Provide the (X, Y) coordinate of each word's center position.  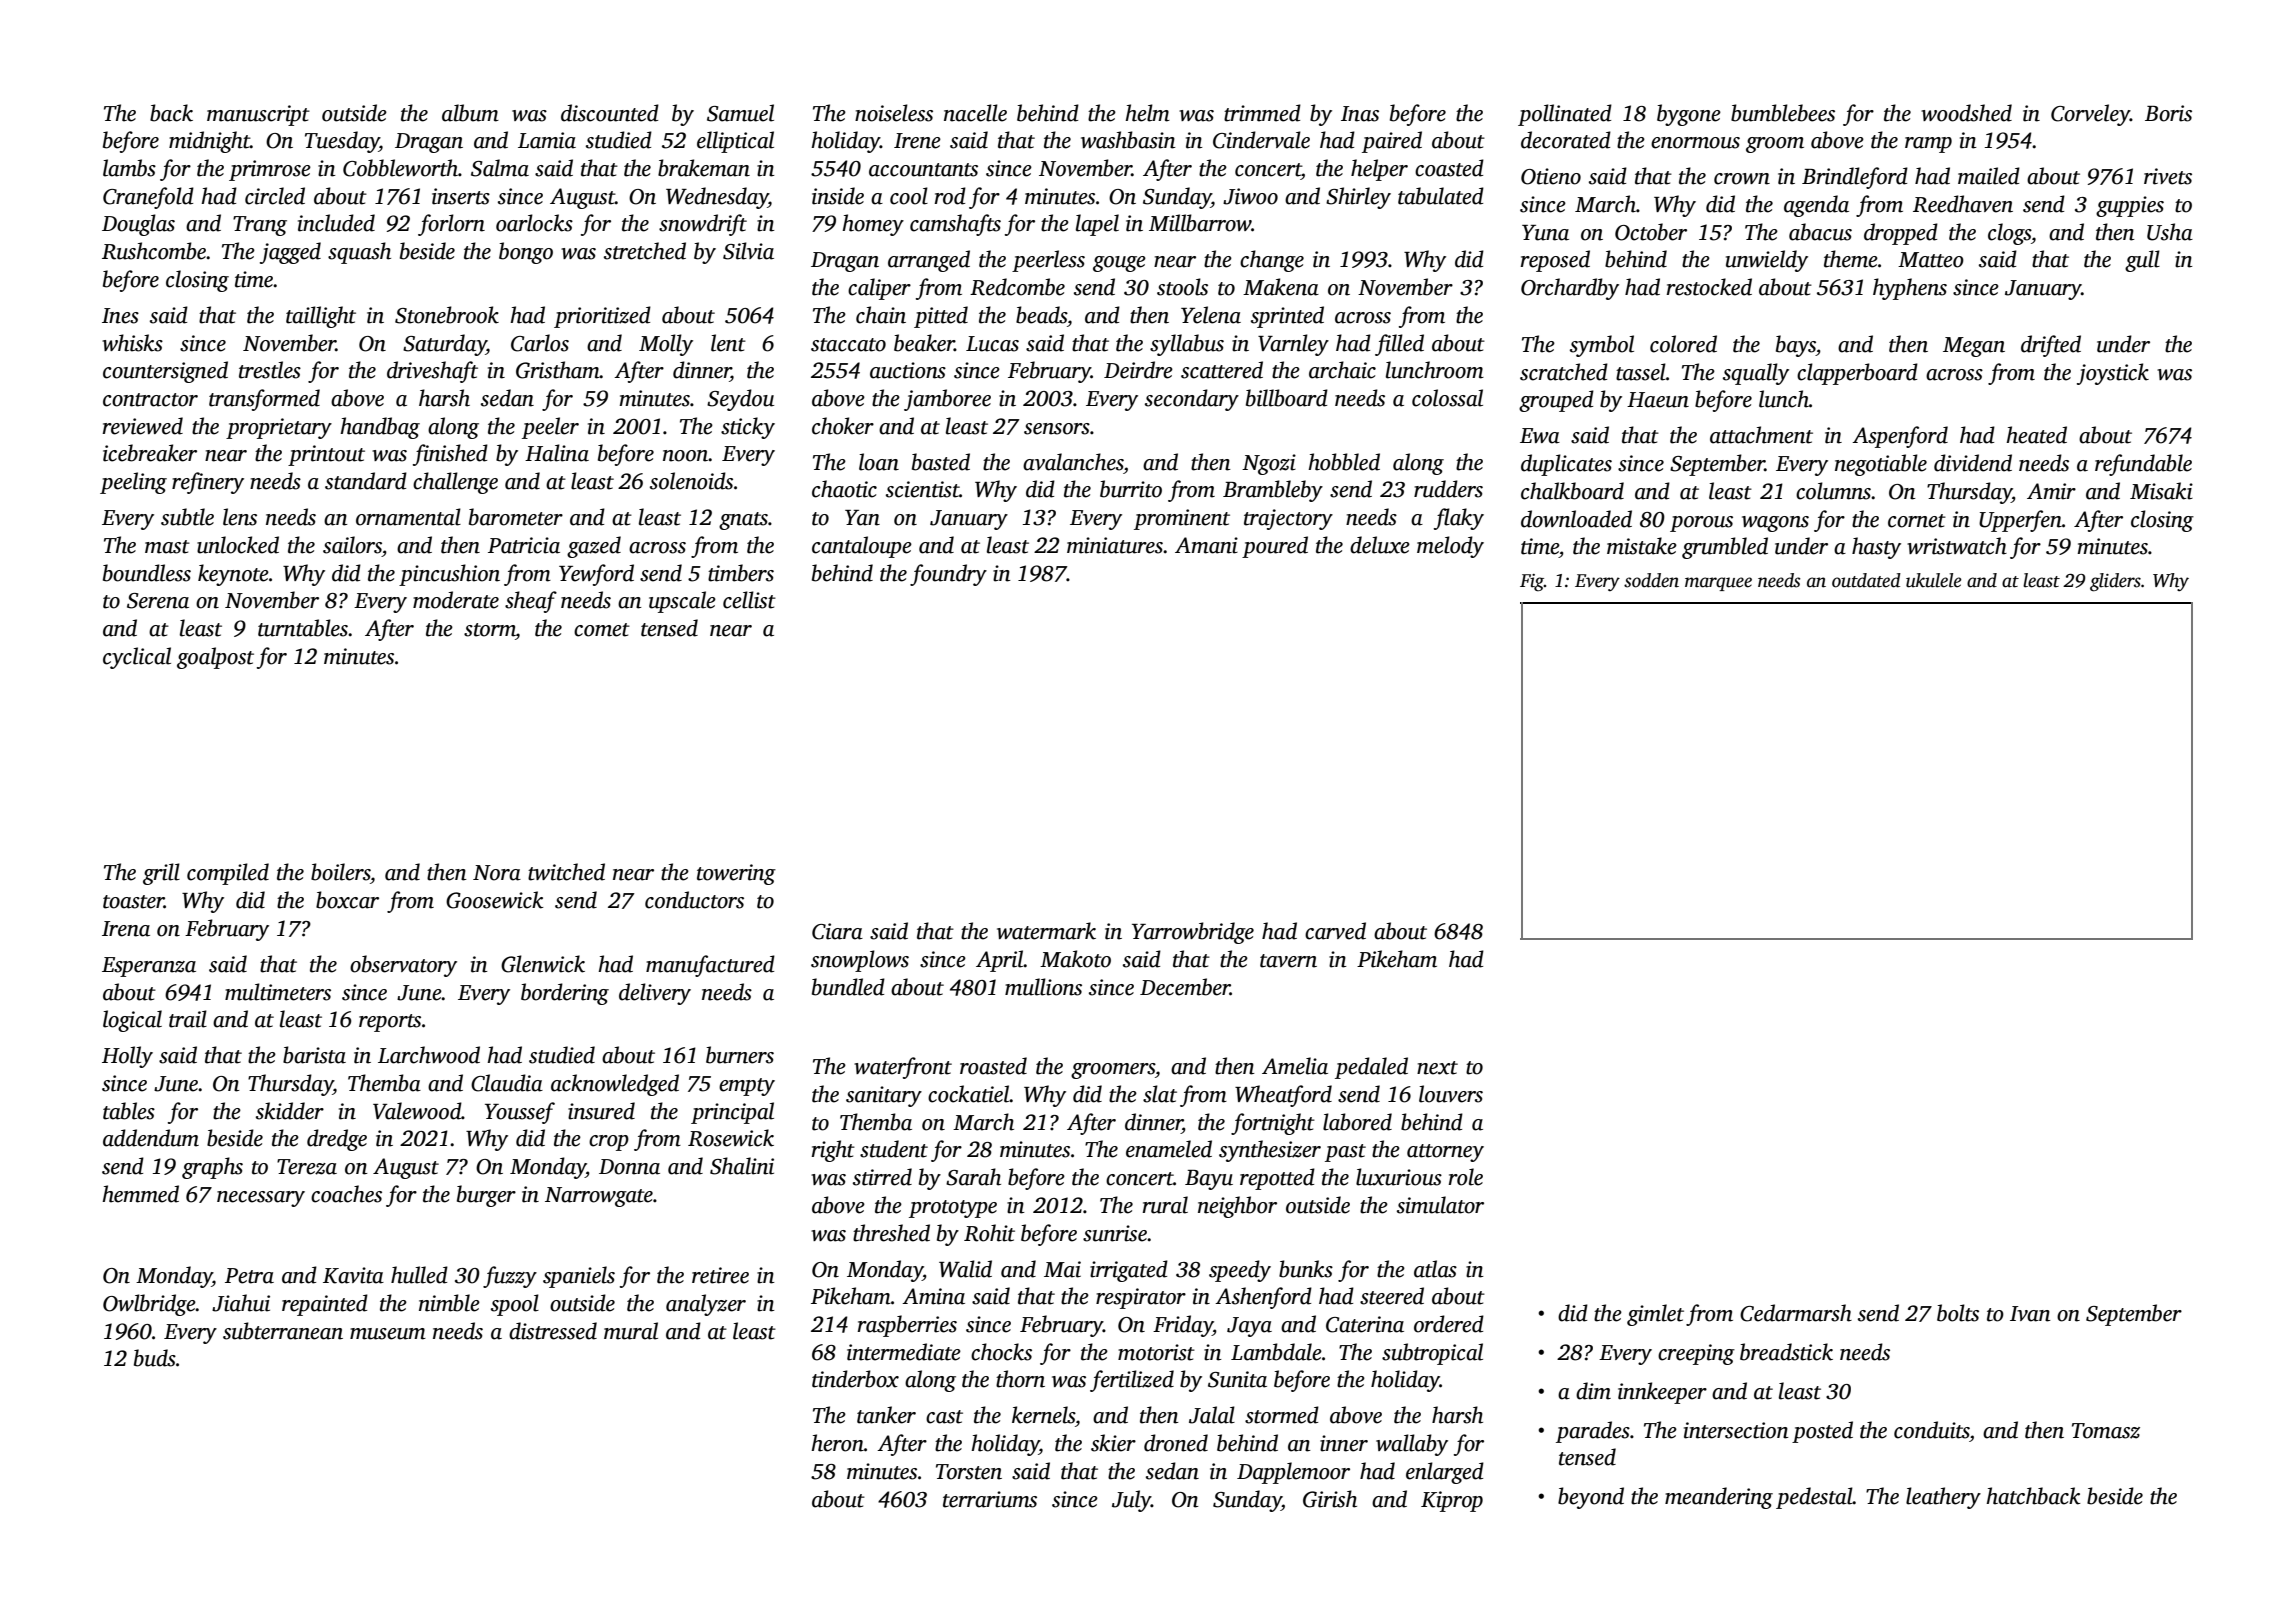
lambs (129, 168)
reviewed (143, 426)
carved (1335, 931)
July (1131, 1501)
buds (155, 1358)
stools (1182, 287)
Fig (1532, 583)
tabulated (1441, 196)
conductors (694, 900)
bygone (1689, 115)
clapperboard (1857, 374)
